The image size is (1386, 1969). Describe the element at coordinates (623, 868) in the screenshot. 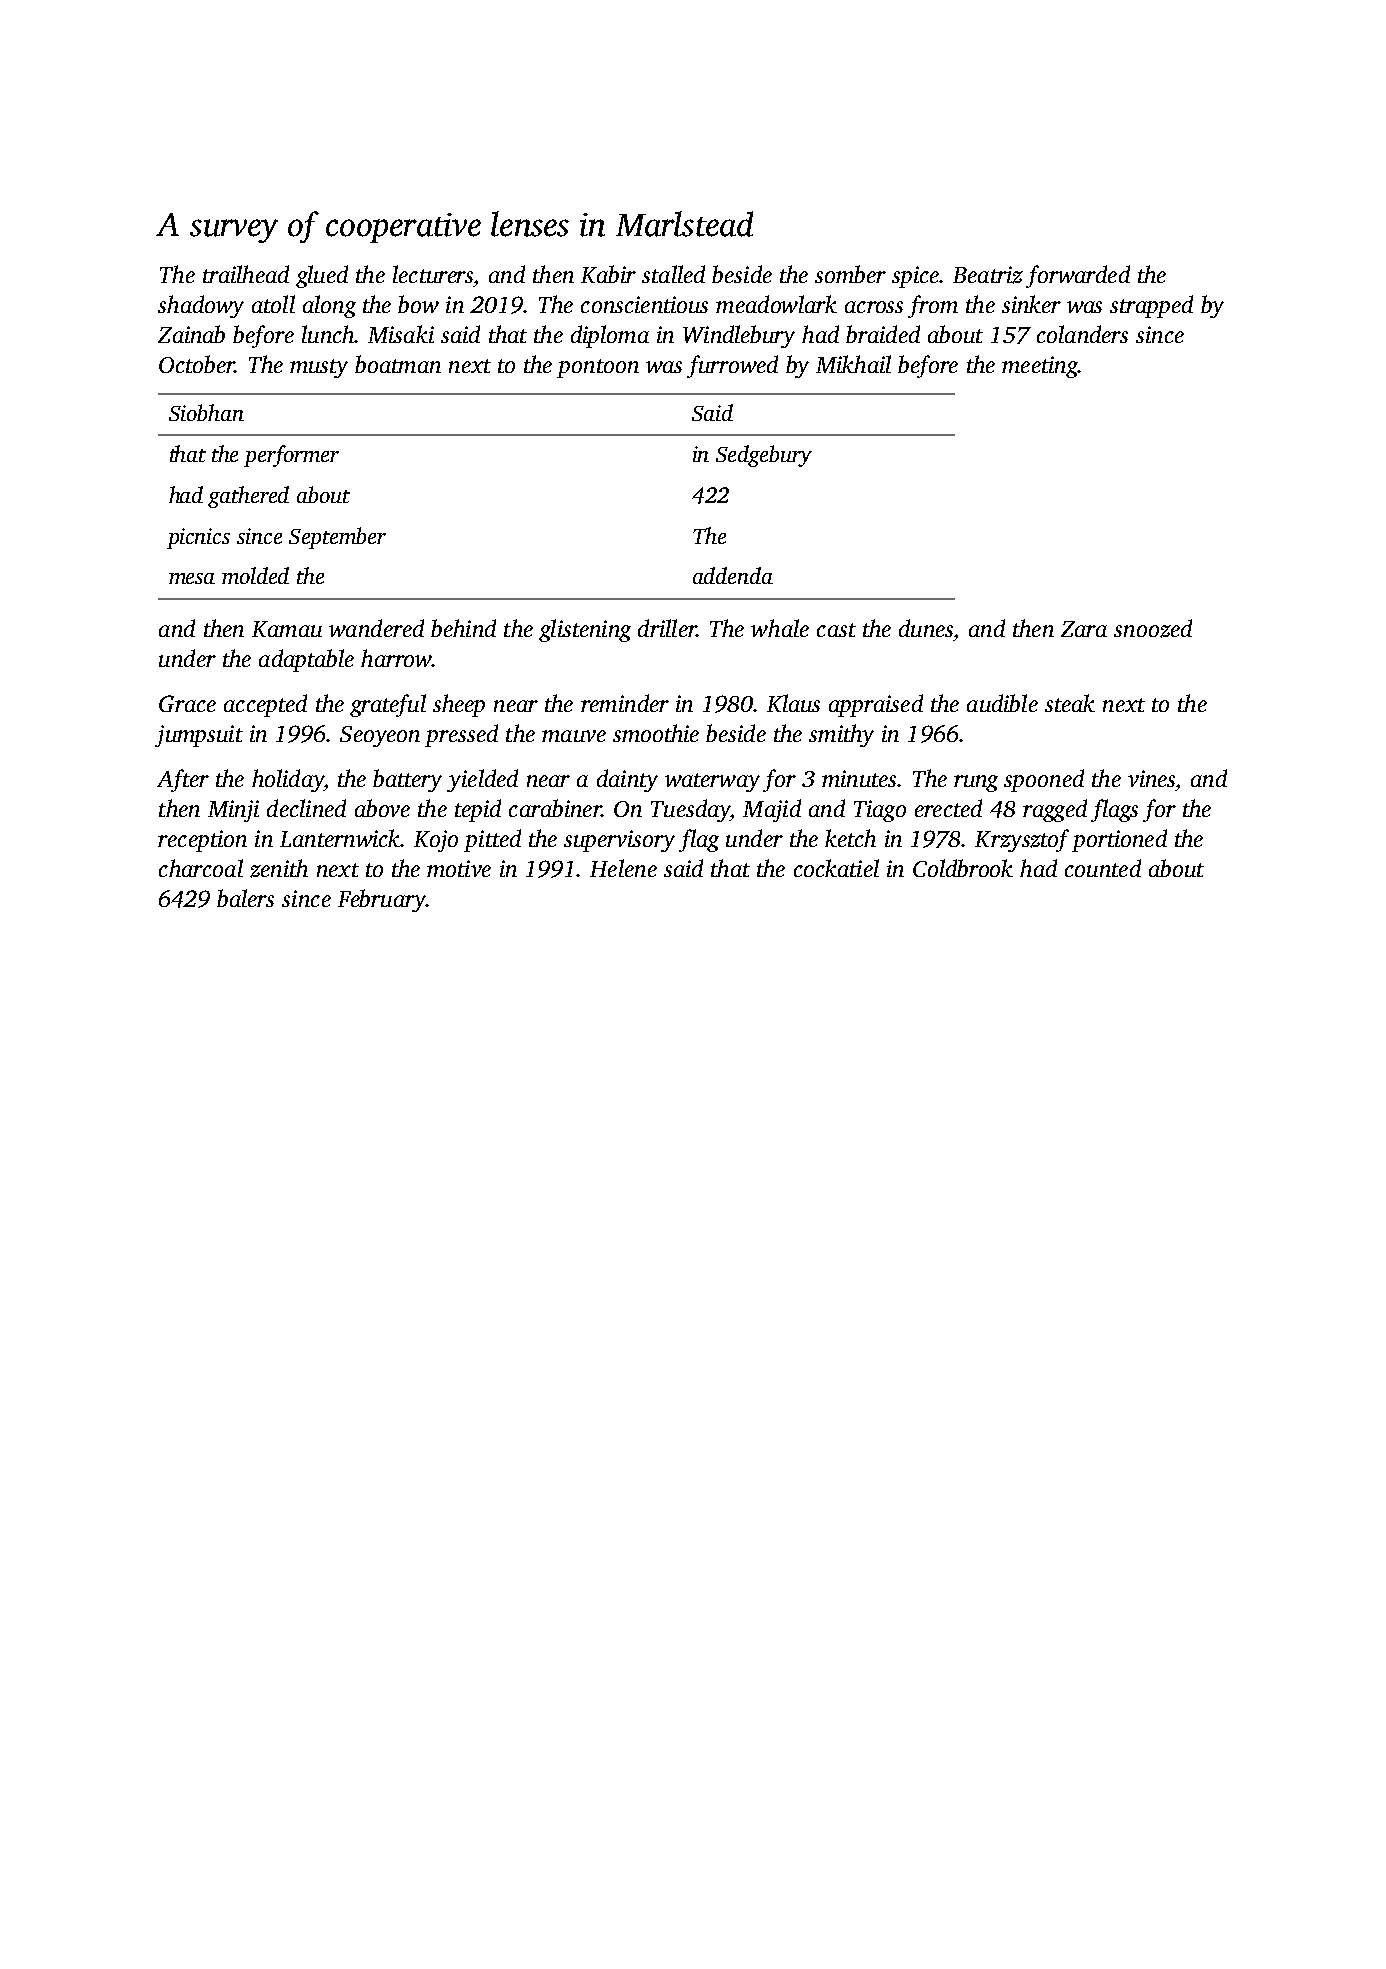

I see `Helene` at that location.
